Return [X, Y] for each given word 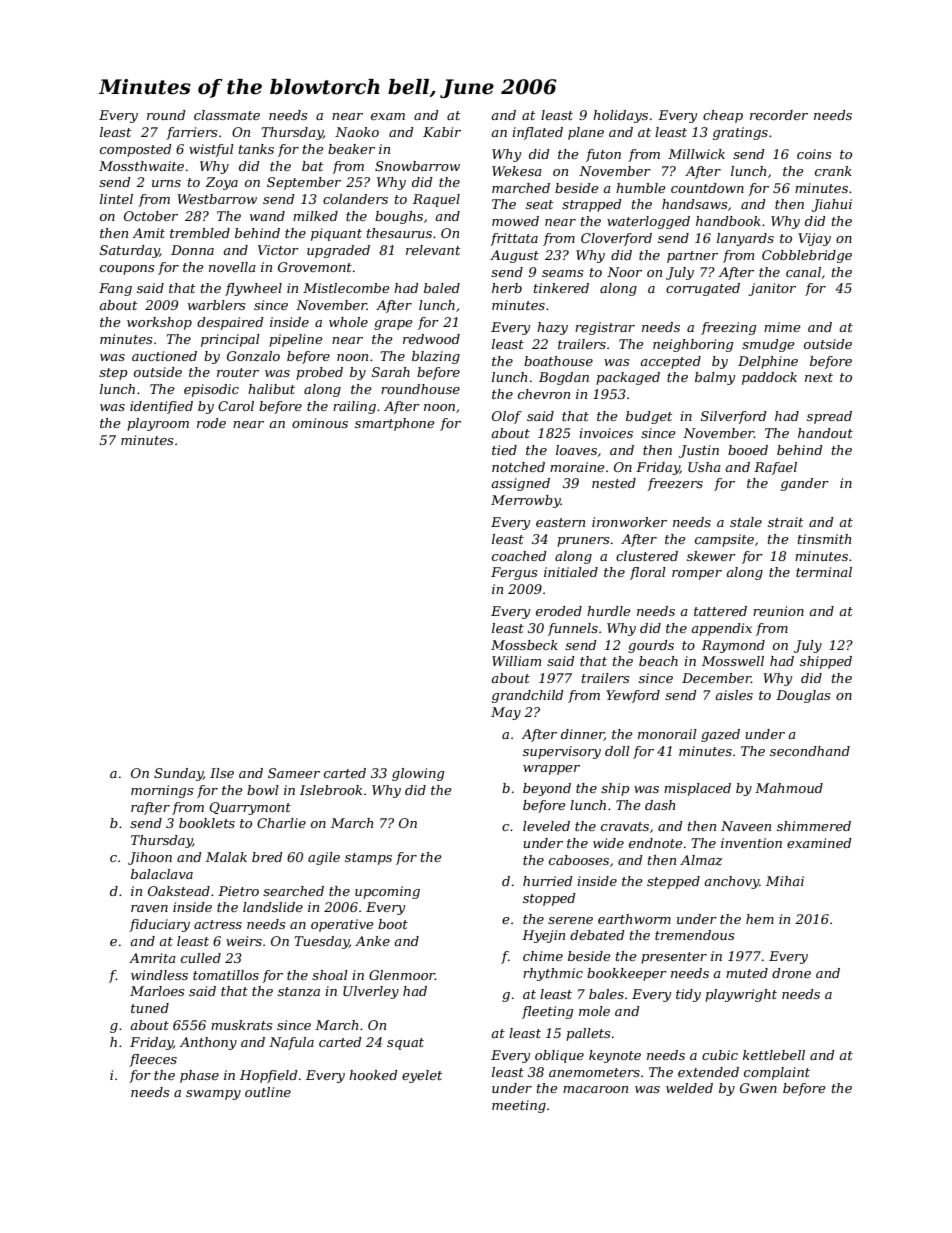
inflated [537, 133]
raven [149, 908]
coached [519, 556]
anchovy [732, 882]
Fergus [514, 573]
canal [803, 272]
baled [442, 288]
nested [614, 483]
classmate [227, 115]
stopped [549, 899]
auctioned [164, 356]
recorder [779, 115]
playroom [158, 424]
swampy [213, 1095]
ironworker [629, 522]
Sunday [178, 774]
